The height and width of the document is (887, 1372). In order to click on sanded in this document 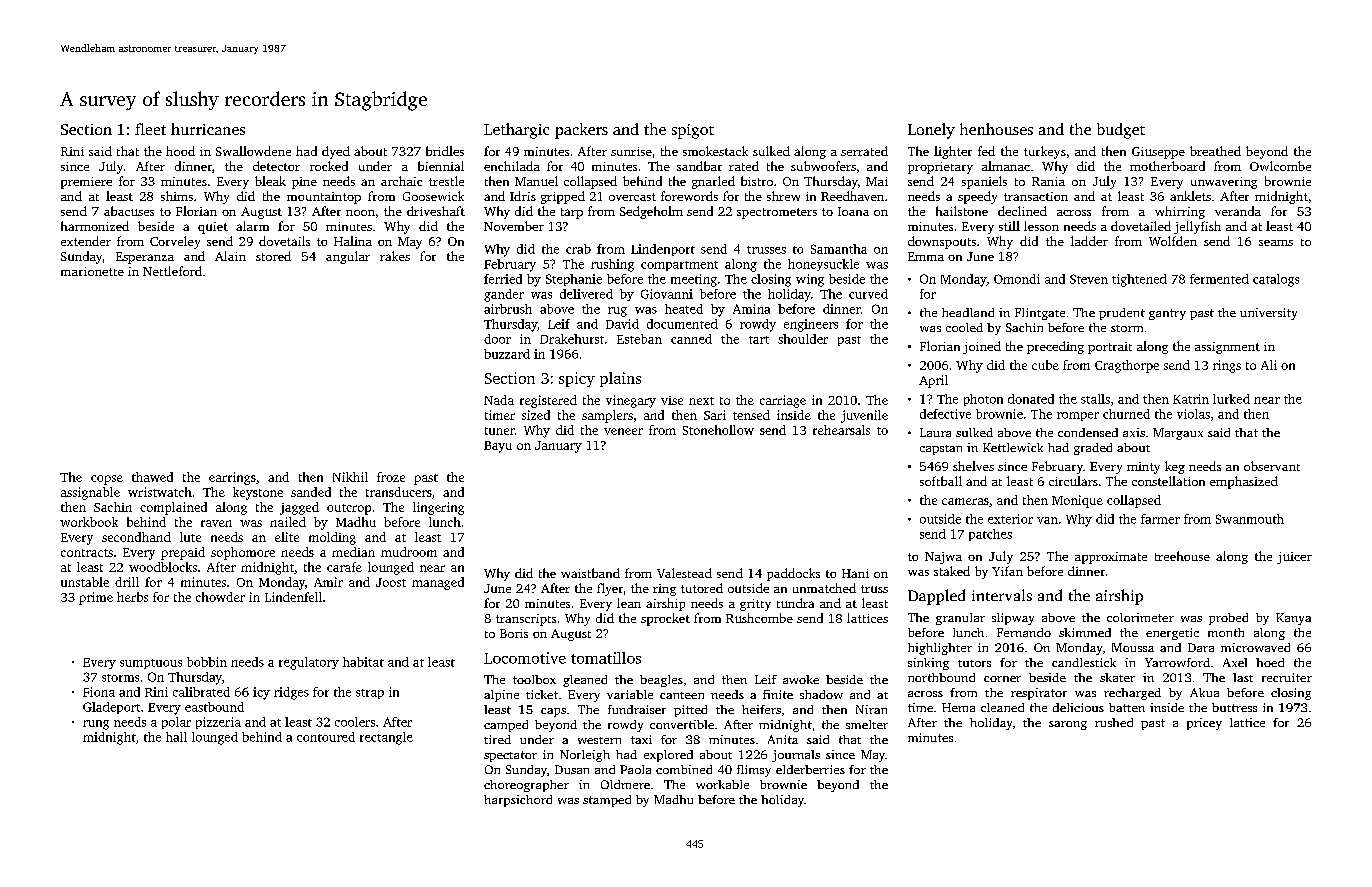, I will do `click(311, 492)`.
